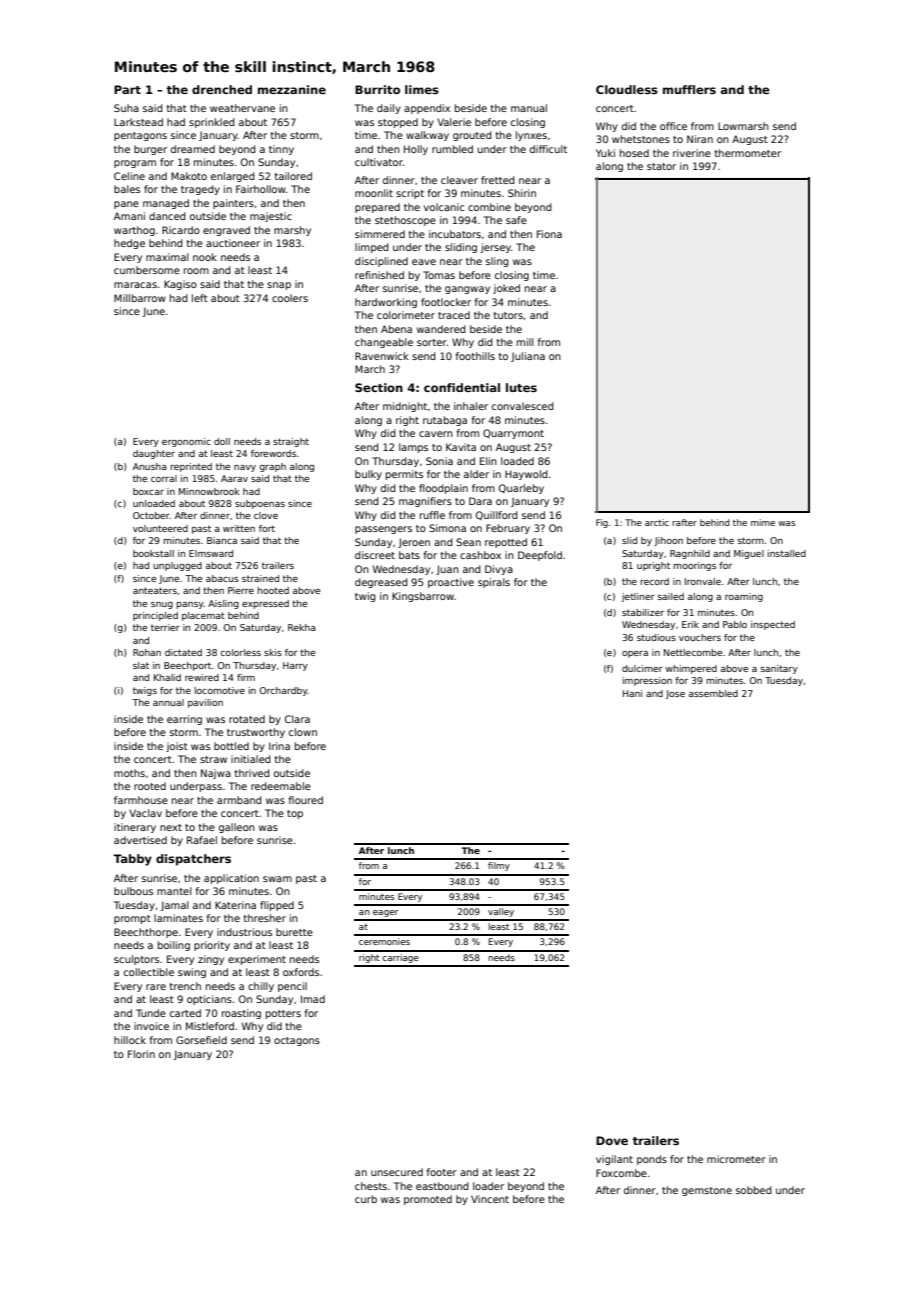  Describe the element at coordinates (233, 177) in the screenshot. I see `enlarged` at that location.
